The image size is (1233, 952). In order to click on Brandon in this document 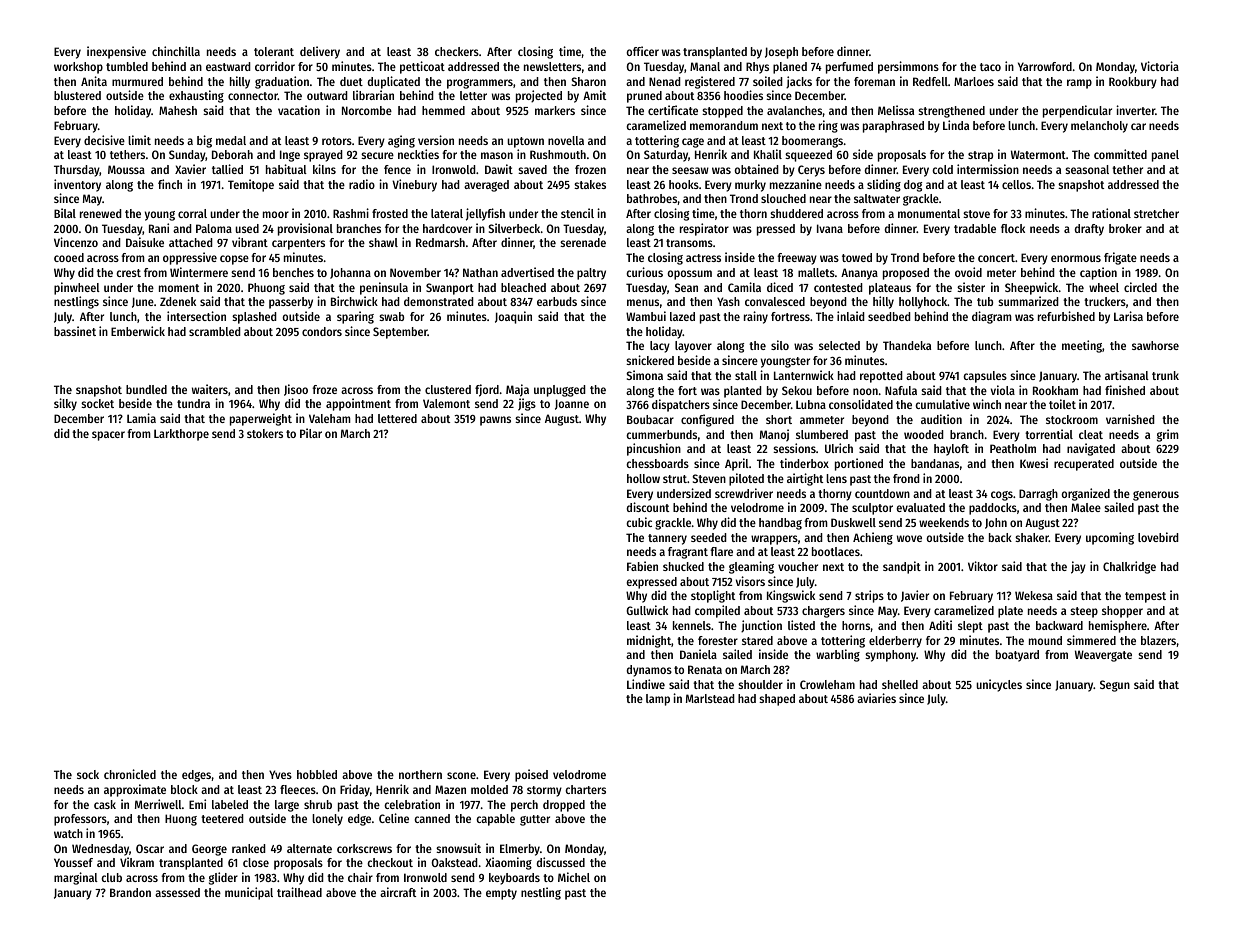, I will do `click(130, 892)`.
